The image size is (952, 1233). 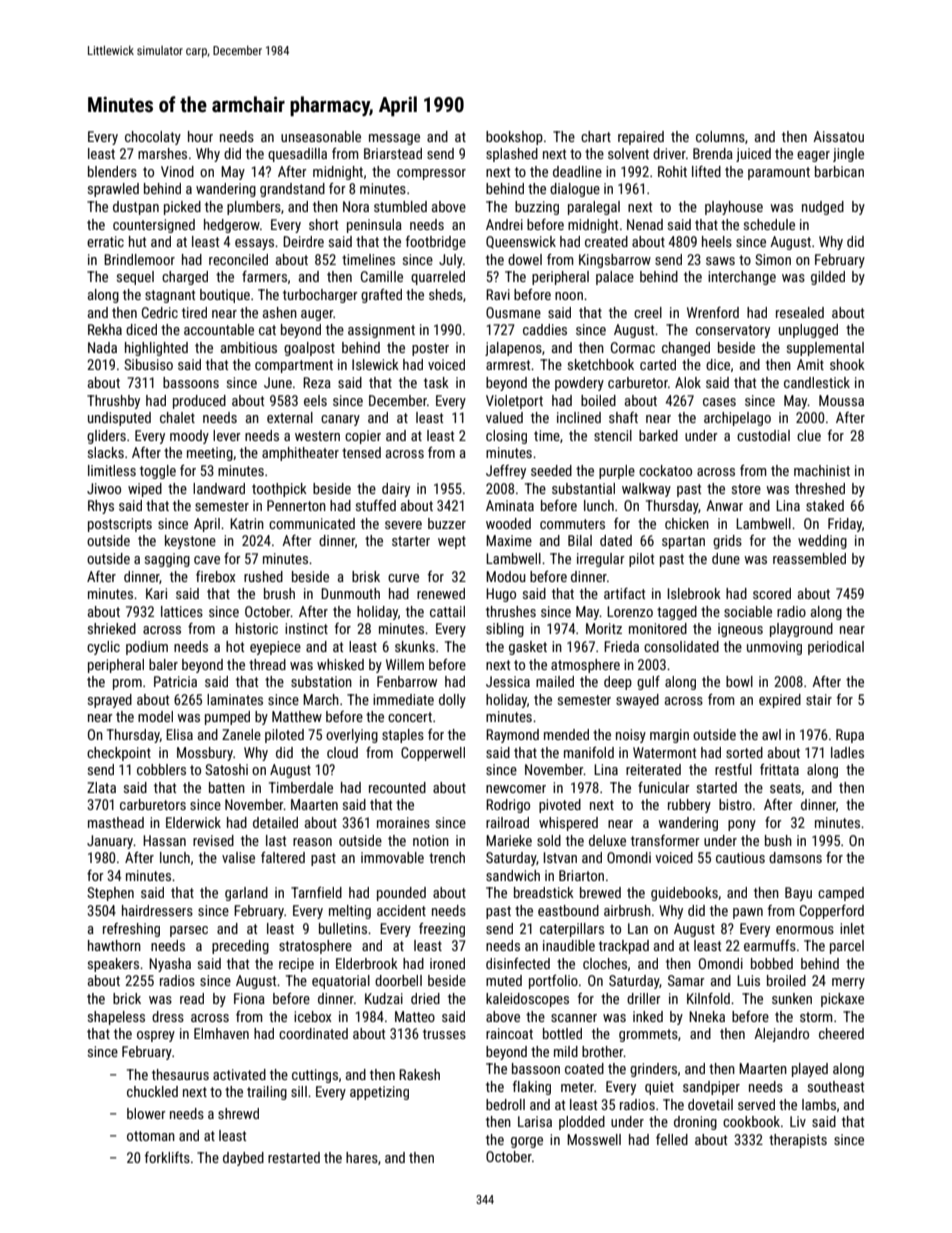 What do you see at coordinates (847, 752) in the screenshot?
I see `ladles` at bounding box center [847, 752].
